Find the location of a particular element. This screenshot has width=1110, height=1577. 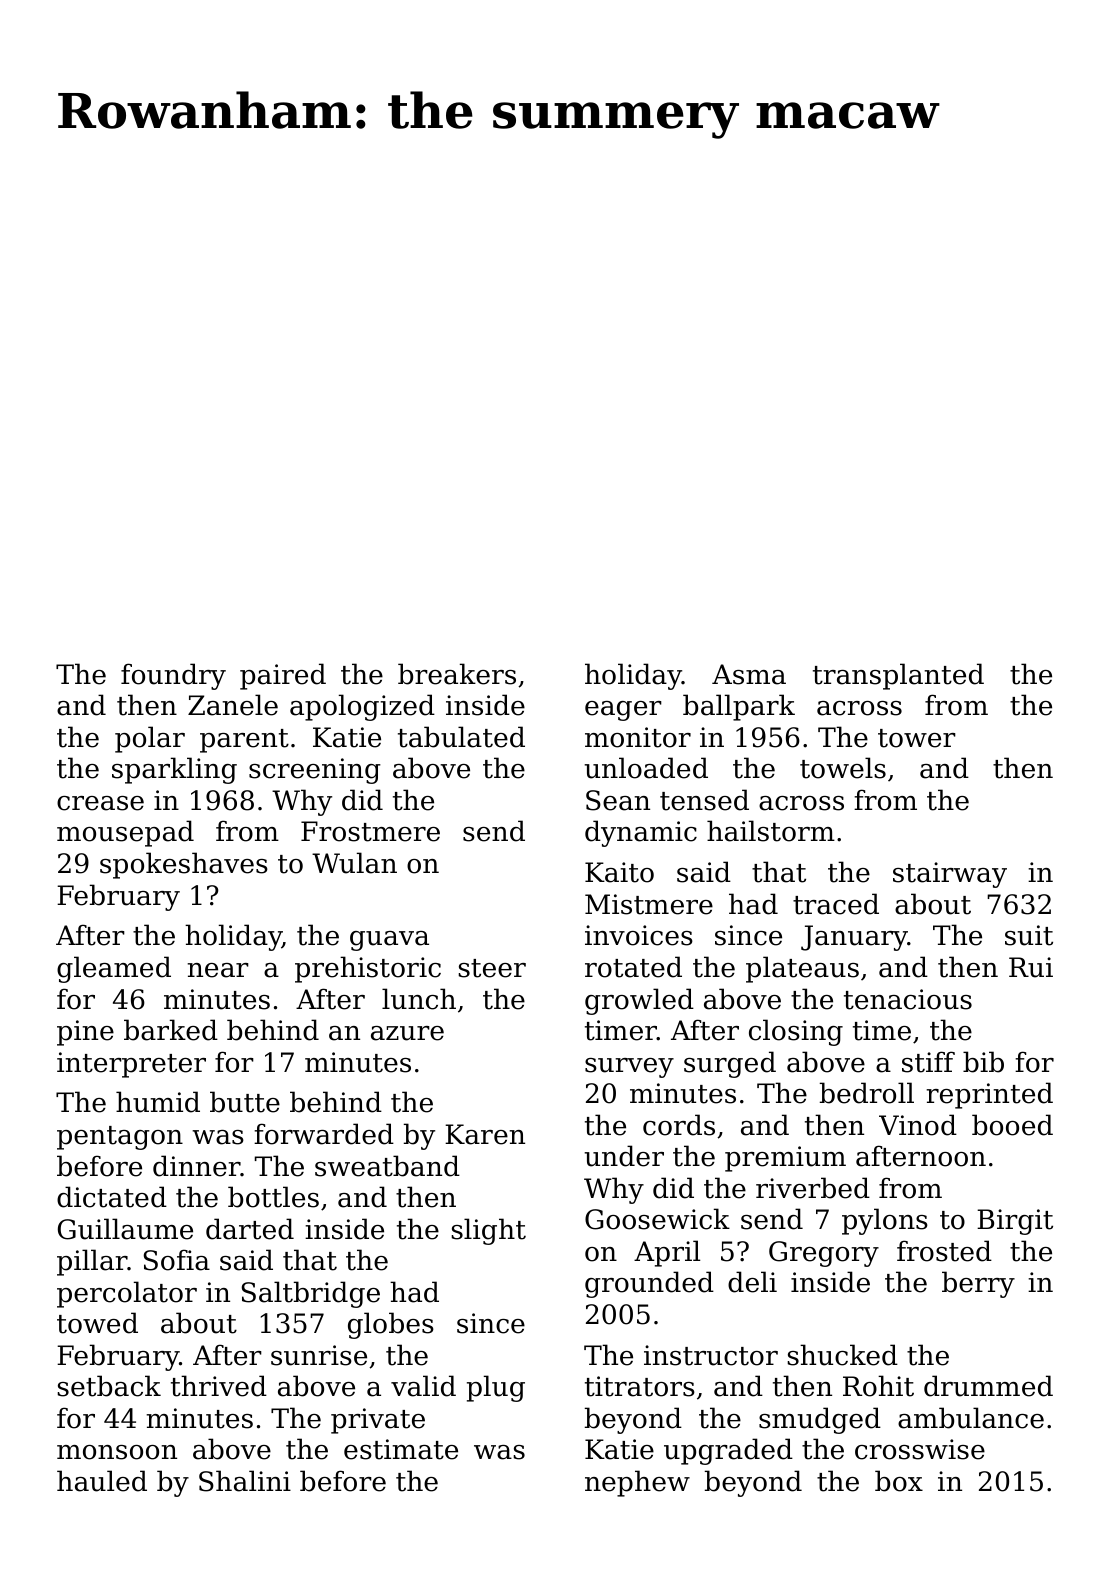

private is located at coordinates (378, 1421).
